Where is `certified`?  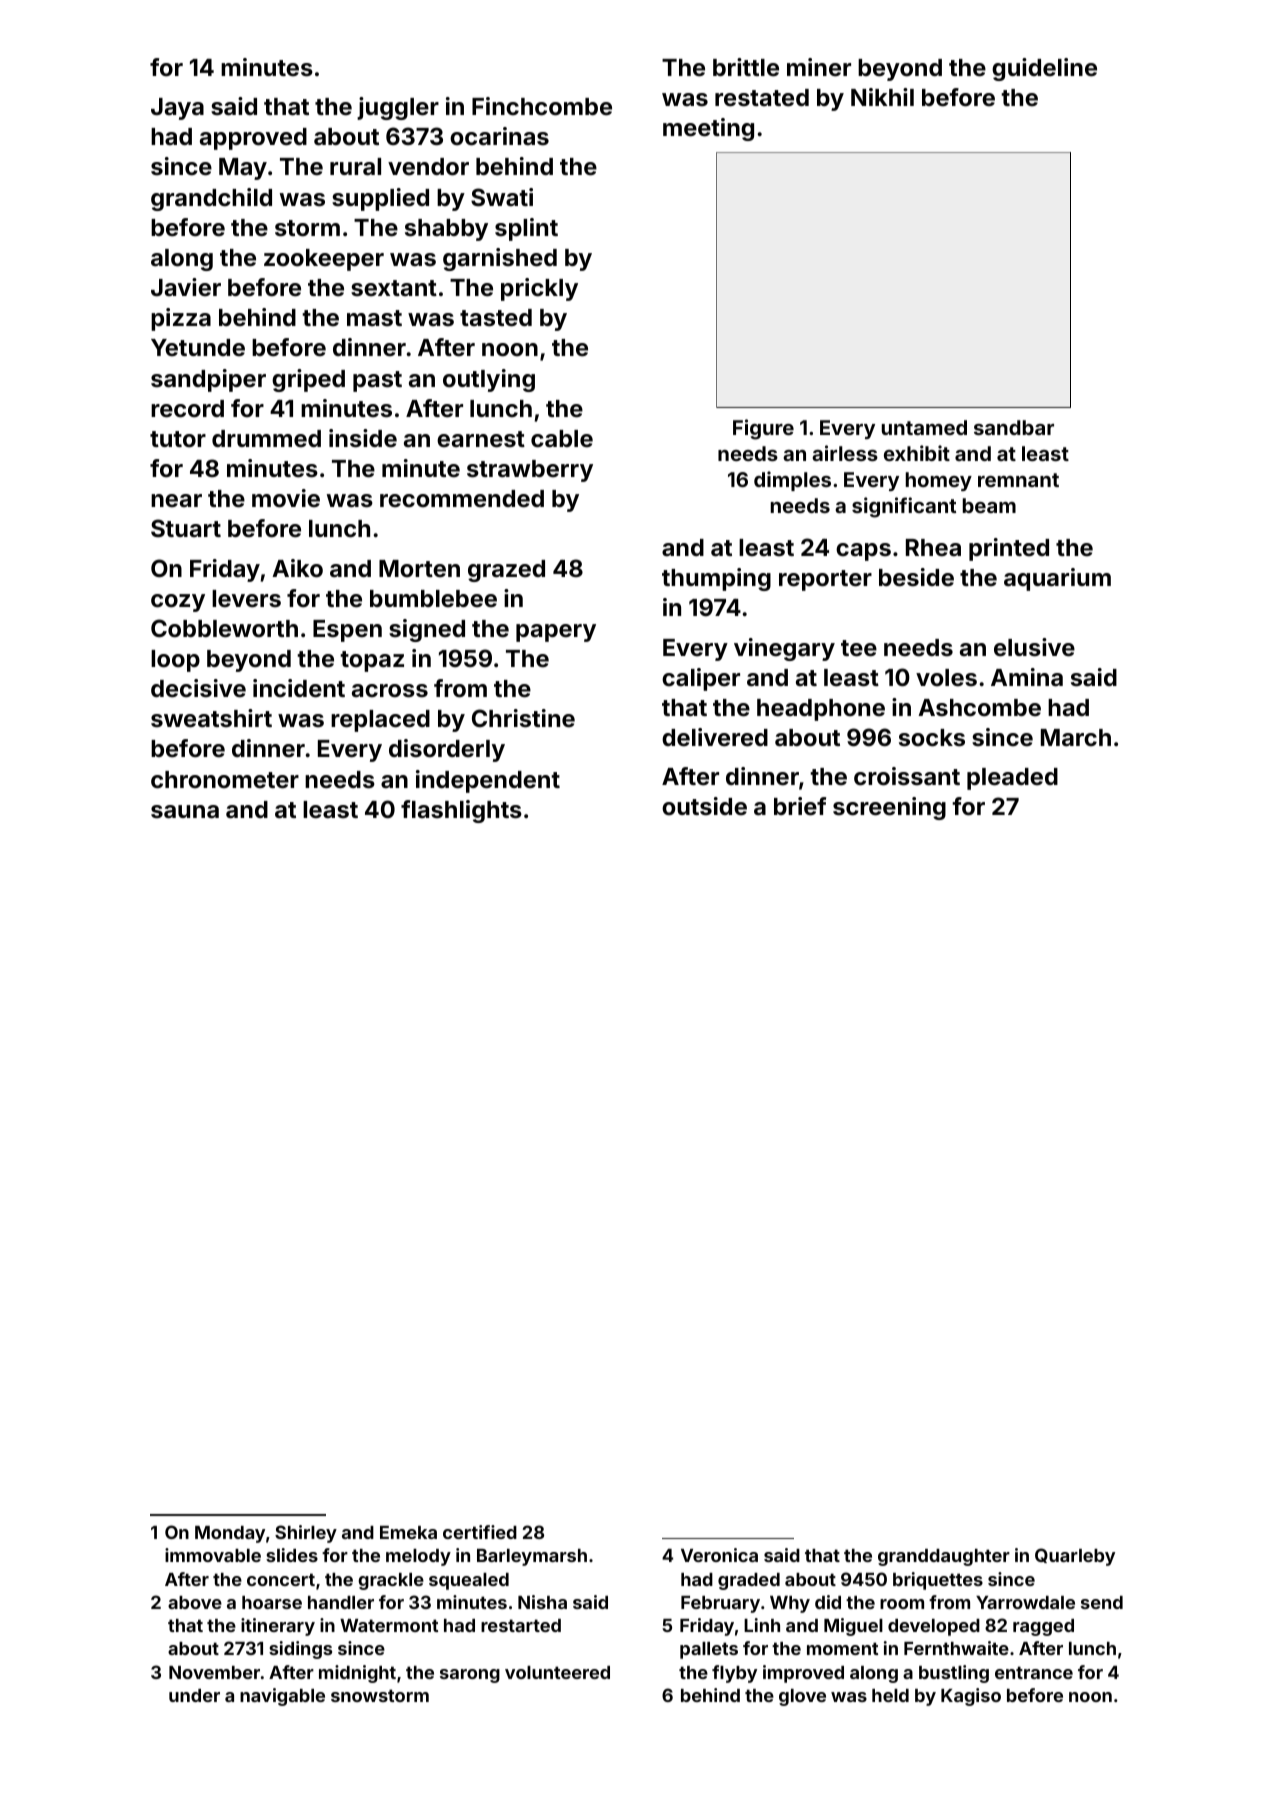
certified is located at coordinates (480, 1532).
